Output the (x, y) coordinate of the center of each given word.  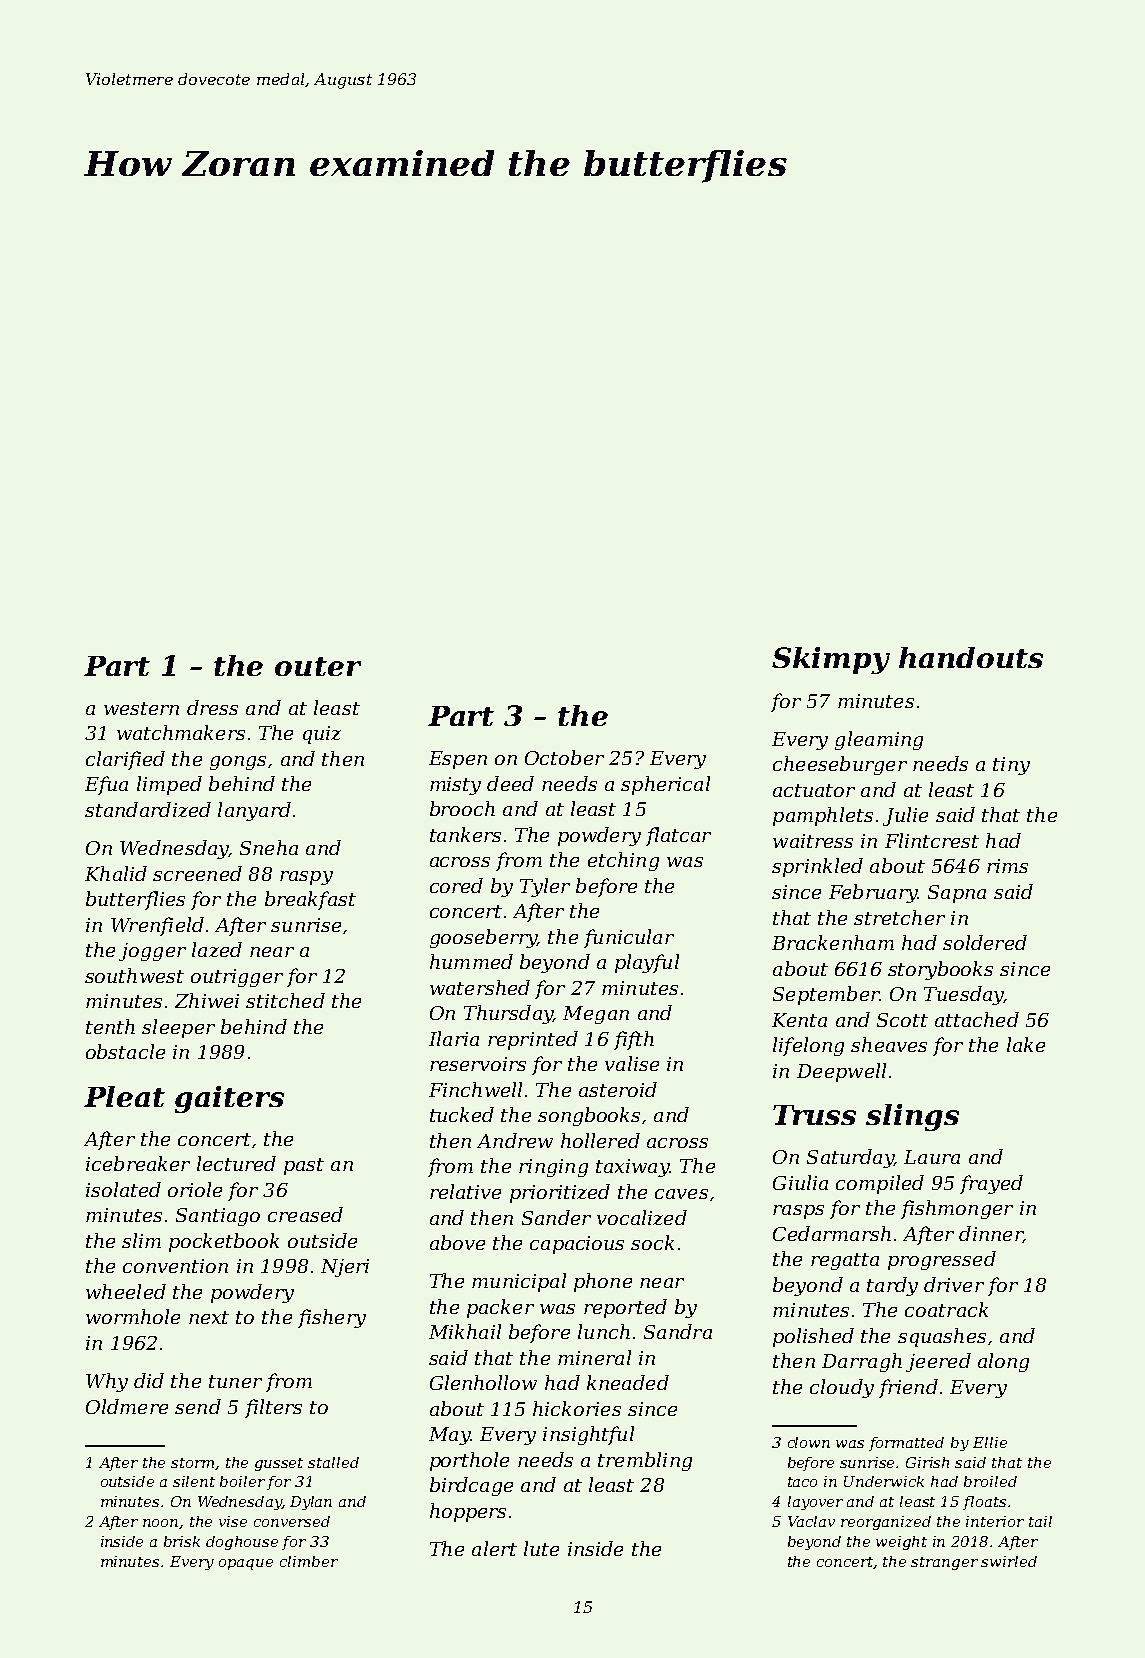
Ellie (990, 1442)
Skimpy (831, 660)
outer (318, 666)
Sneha (269, 847)
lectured (236, 1163)
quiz (322, 735)
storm (193, 1464)
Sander (556, 1217)
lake (1026, 1044)
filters (273, 1408)
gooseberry (483, 938)
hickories (577, 1408)
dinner (991, 1234)
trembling (645, 1461)
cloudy (842, 1388)
